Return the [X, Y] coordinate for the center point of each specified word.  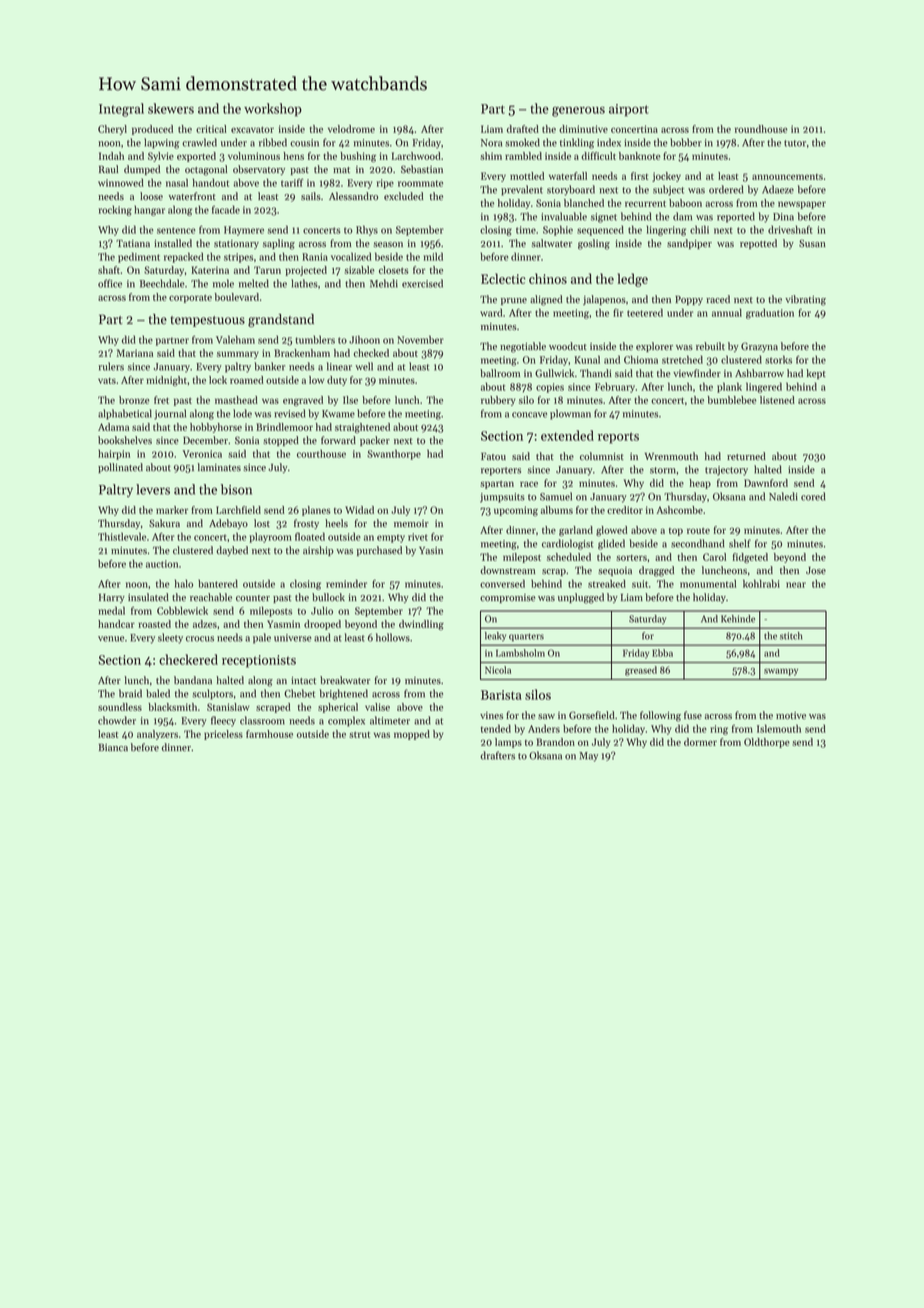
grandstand [281, 320]
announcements [787, 177]
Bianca [113, 747]
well [364, 366]
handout [211, 182]
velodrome [351, 129]
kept [816, 374]
